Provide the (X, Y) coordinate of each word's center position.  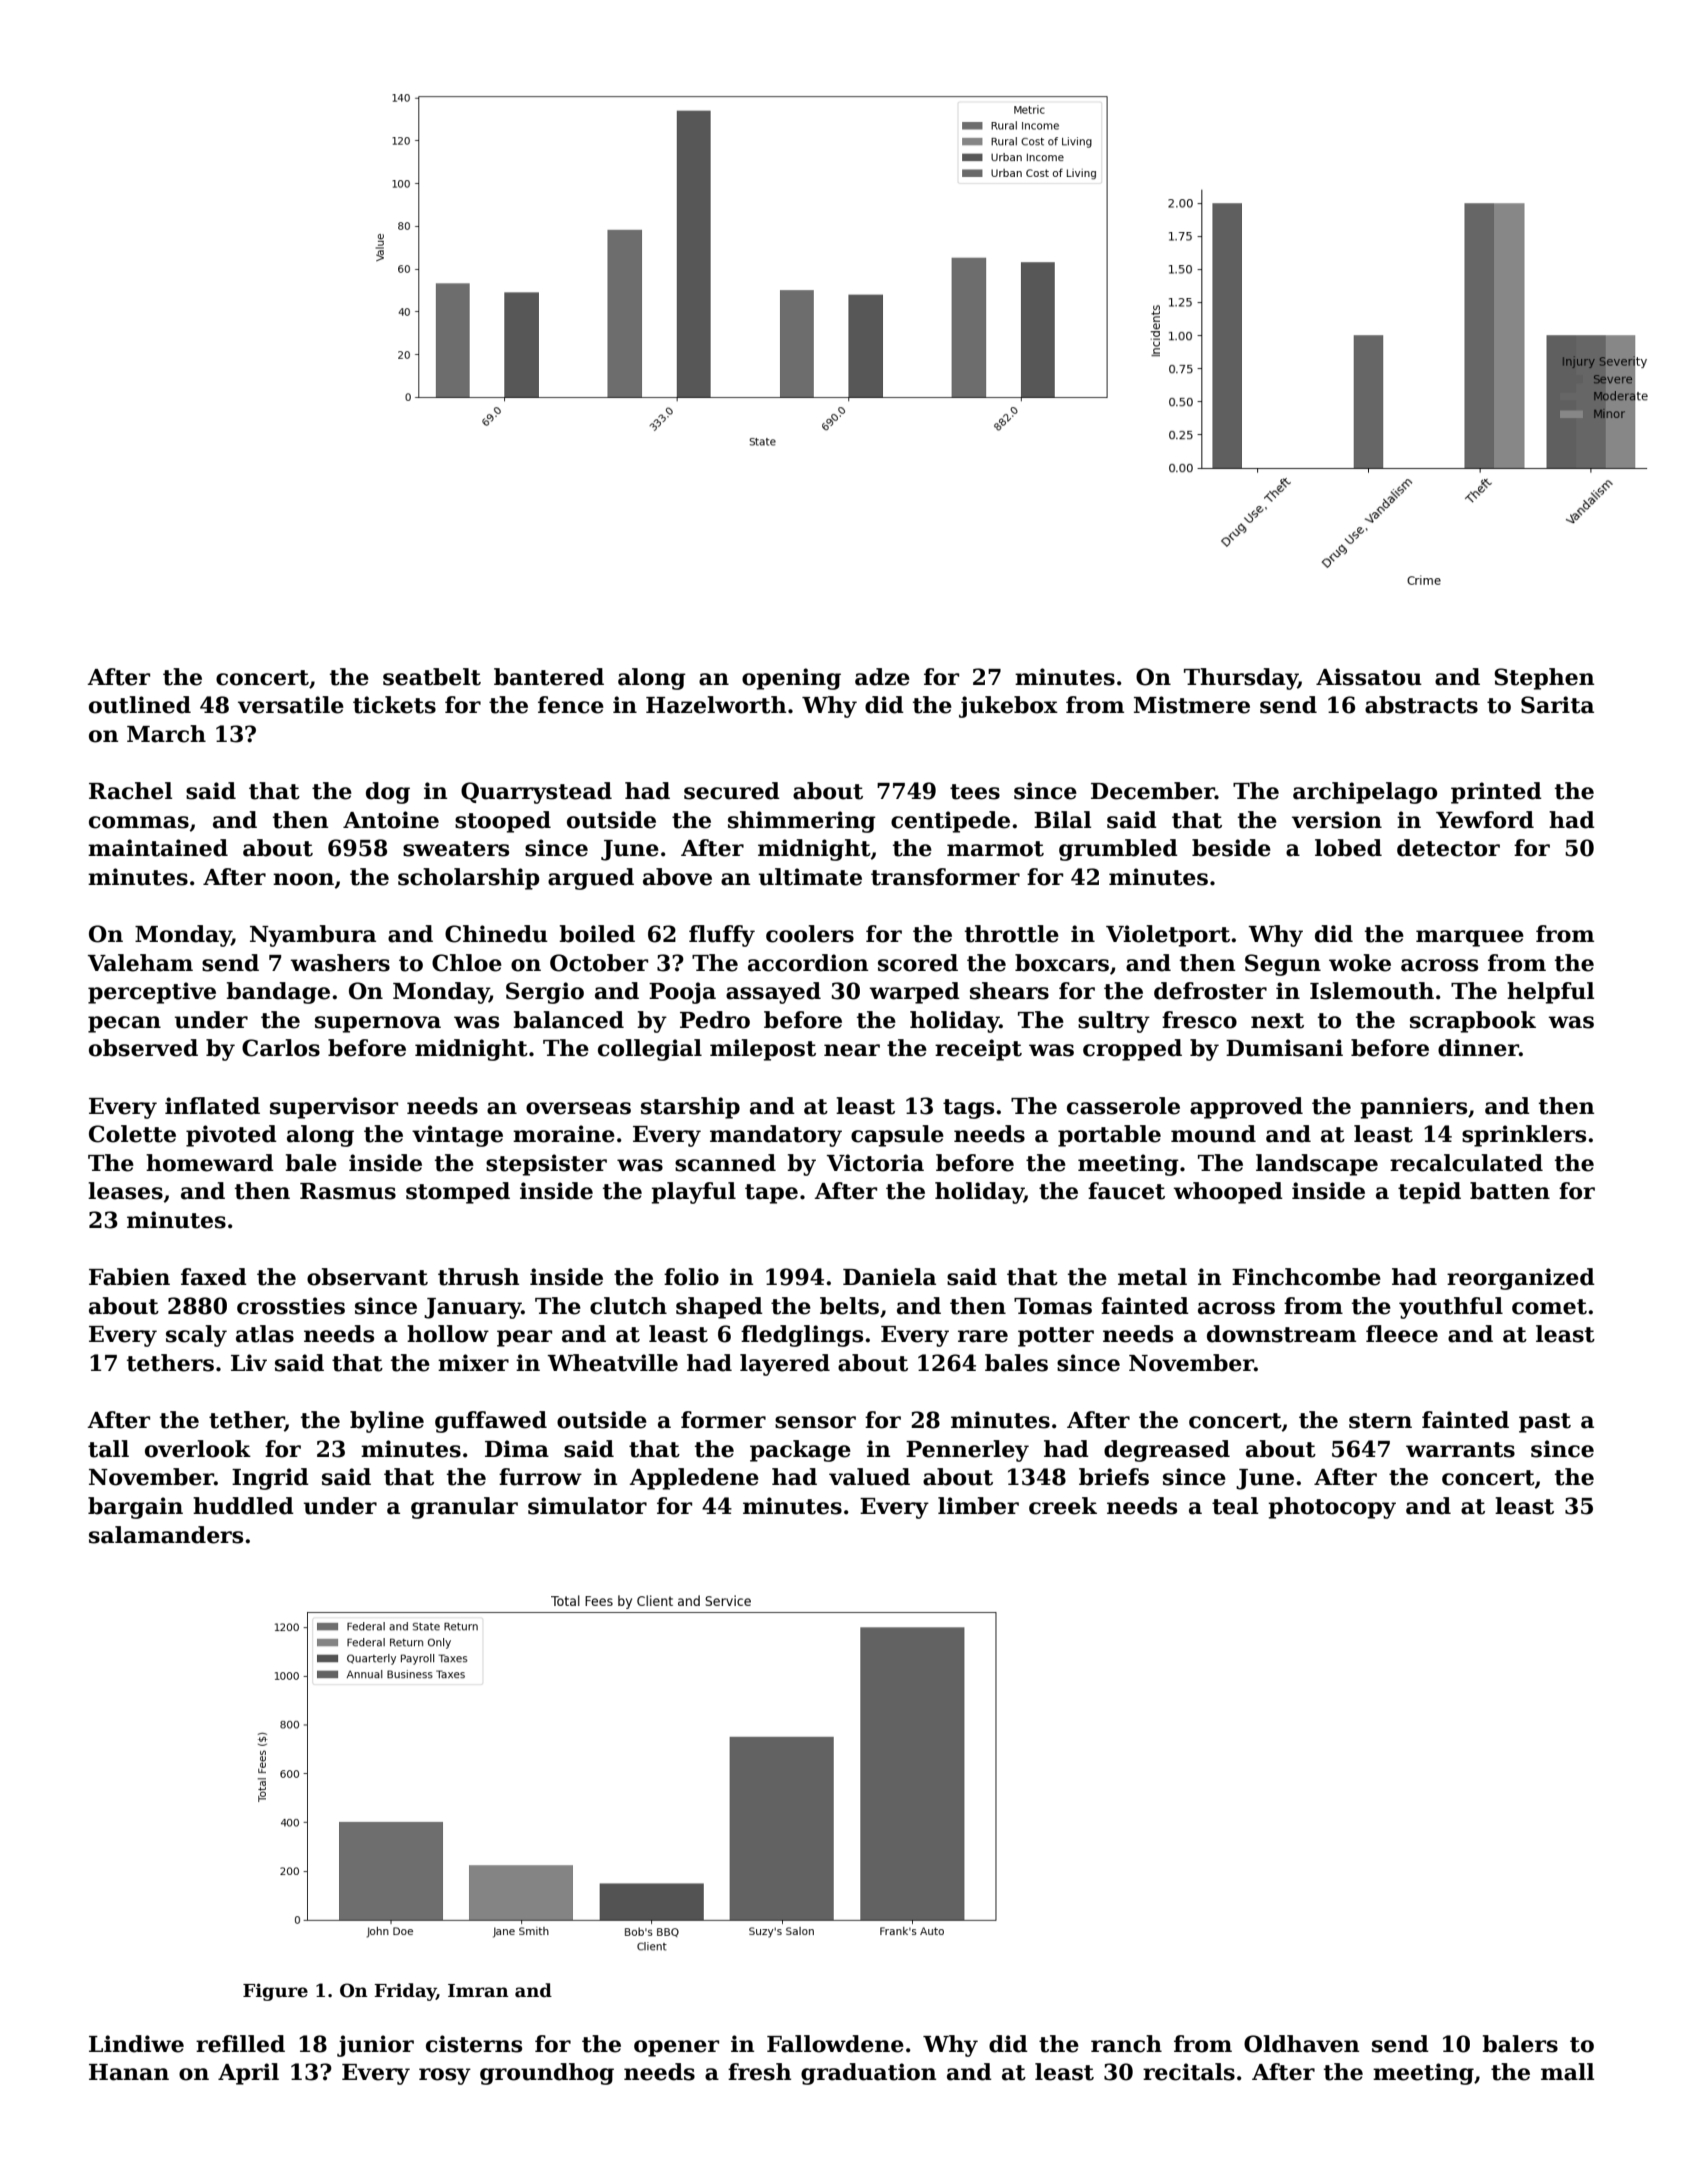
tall (108, 1449)
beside (1231, 848)
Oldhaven (1301, 2044)
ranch (1126, 2044)
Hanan (129, 2072)
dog (388, 793)
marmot (995, 849)
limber (978, 1506)
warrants (1460, 1450)
